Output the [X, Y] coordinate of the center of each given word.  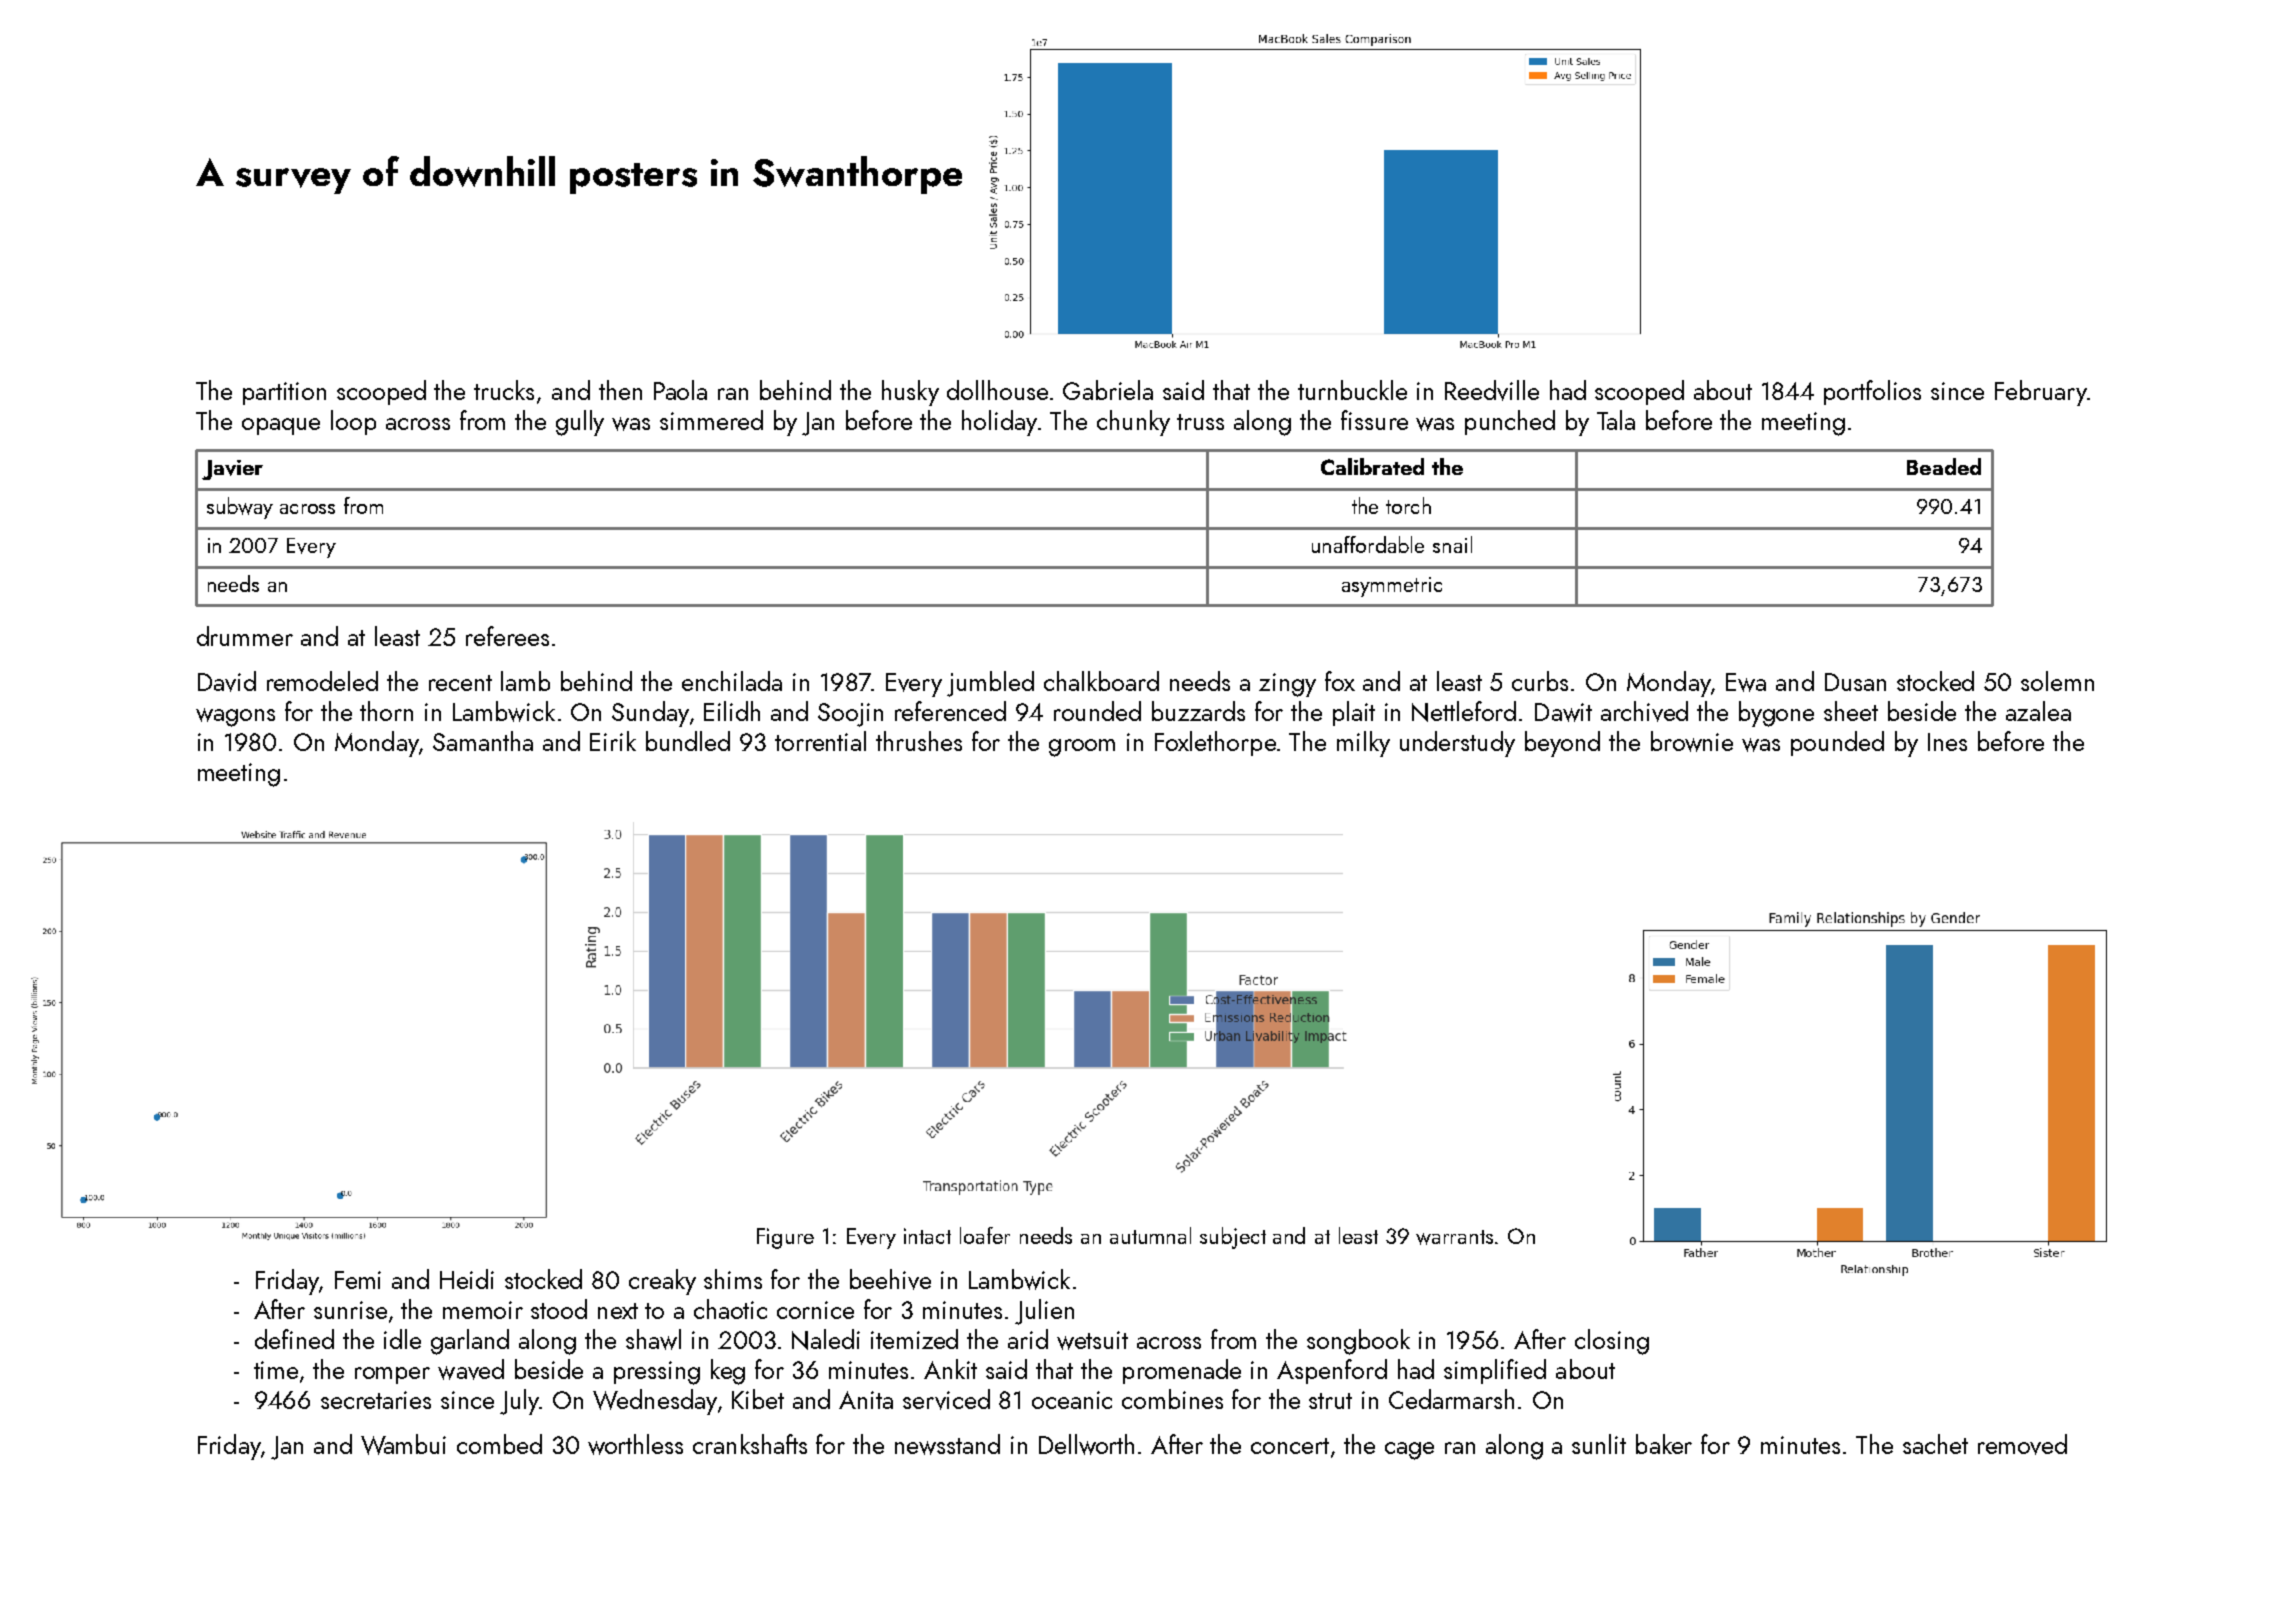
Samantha [483, 741]
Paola [680, 390]
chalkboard [1101, 681]
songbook [1358, 1342]
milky [1363, 744]
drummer [245, 636]
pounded [1837, 743]
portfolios [1872, 392]
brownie [1692, 741]
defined [294, 1339]
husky [910, 393]
